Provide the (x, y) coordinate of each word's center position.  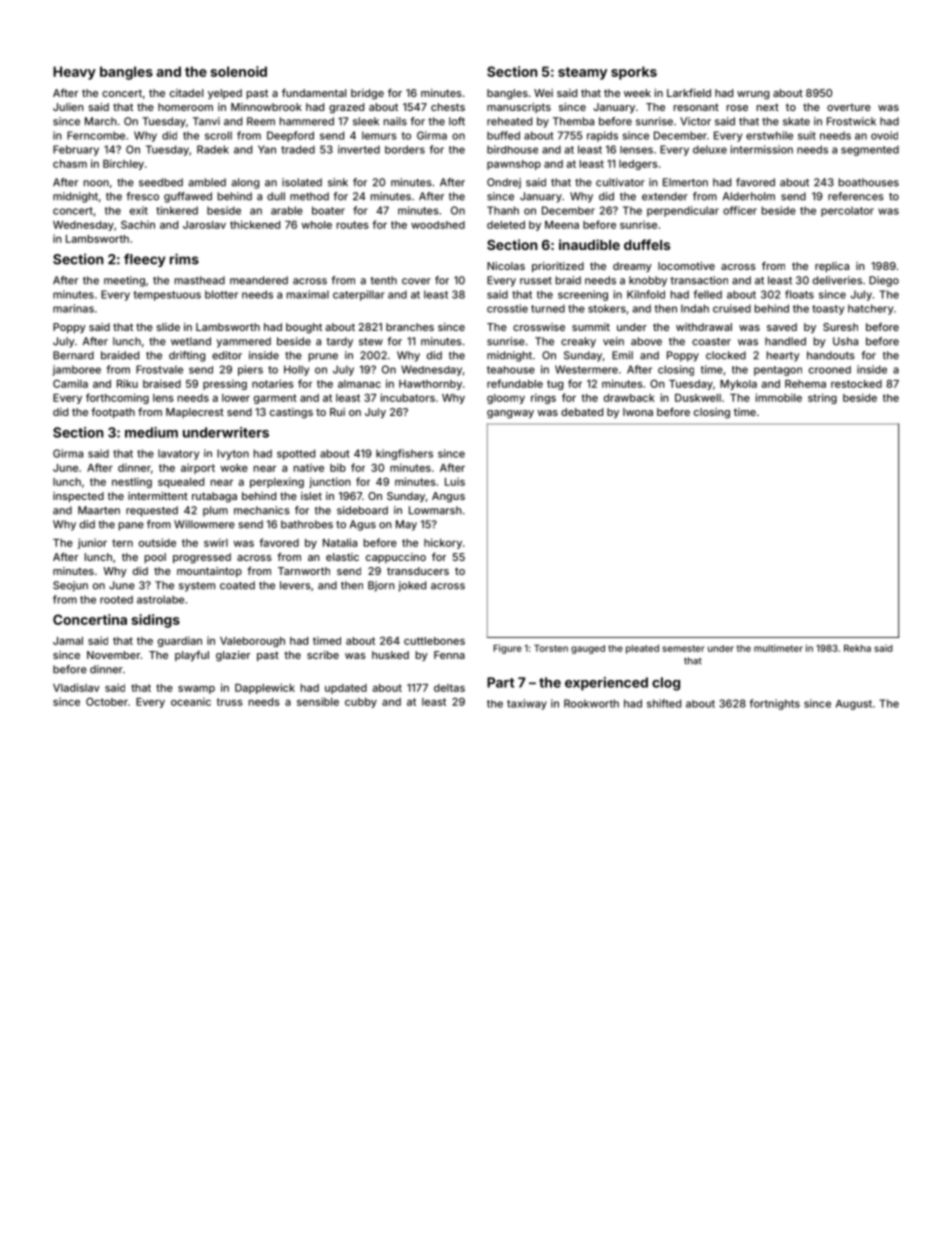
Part (500, 682)
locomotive (686, 266)
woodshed (438, 225)
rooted (116, 599)
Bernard (73, 355)
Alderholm (749, 196)
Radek (213, 149)
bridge (367, 94)
